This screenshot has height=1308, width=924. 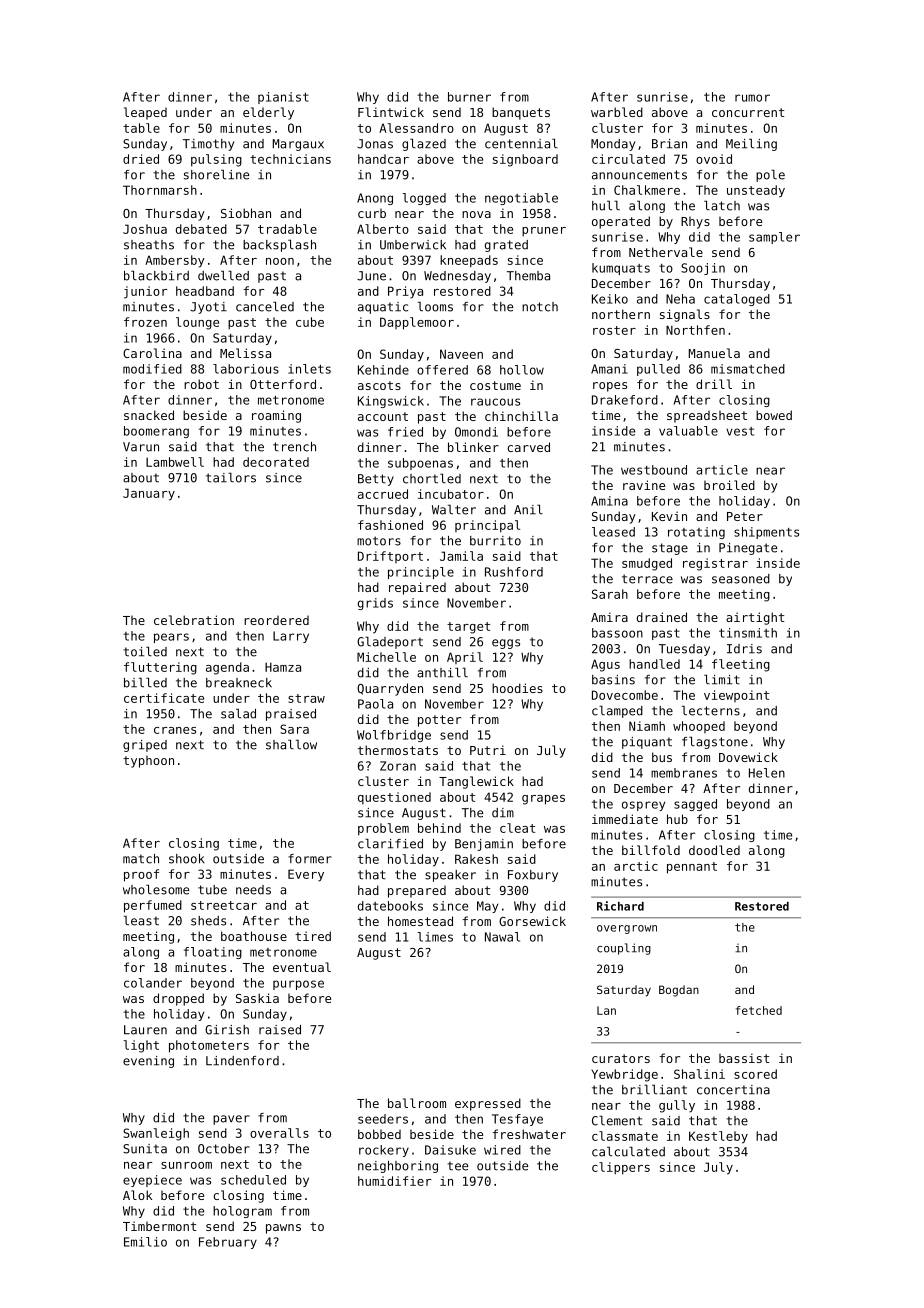 I want to click on eggs, so click(x=506, y=644).
